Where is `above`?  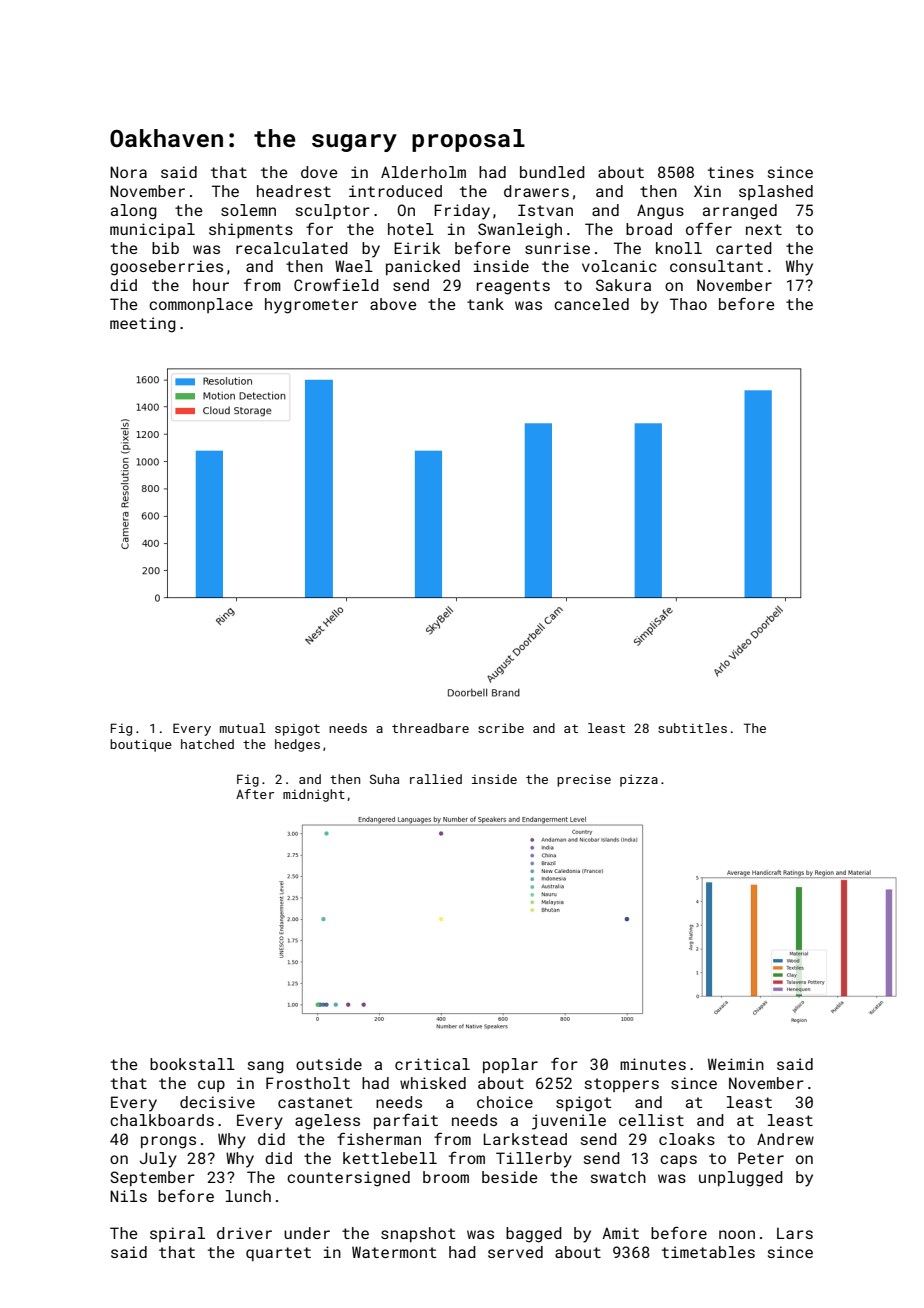
above is located at coordinates (393, 304).
